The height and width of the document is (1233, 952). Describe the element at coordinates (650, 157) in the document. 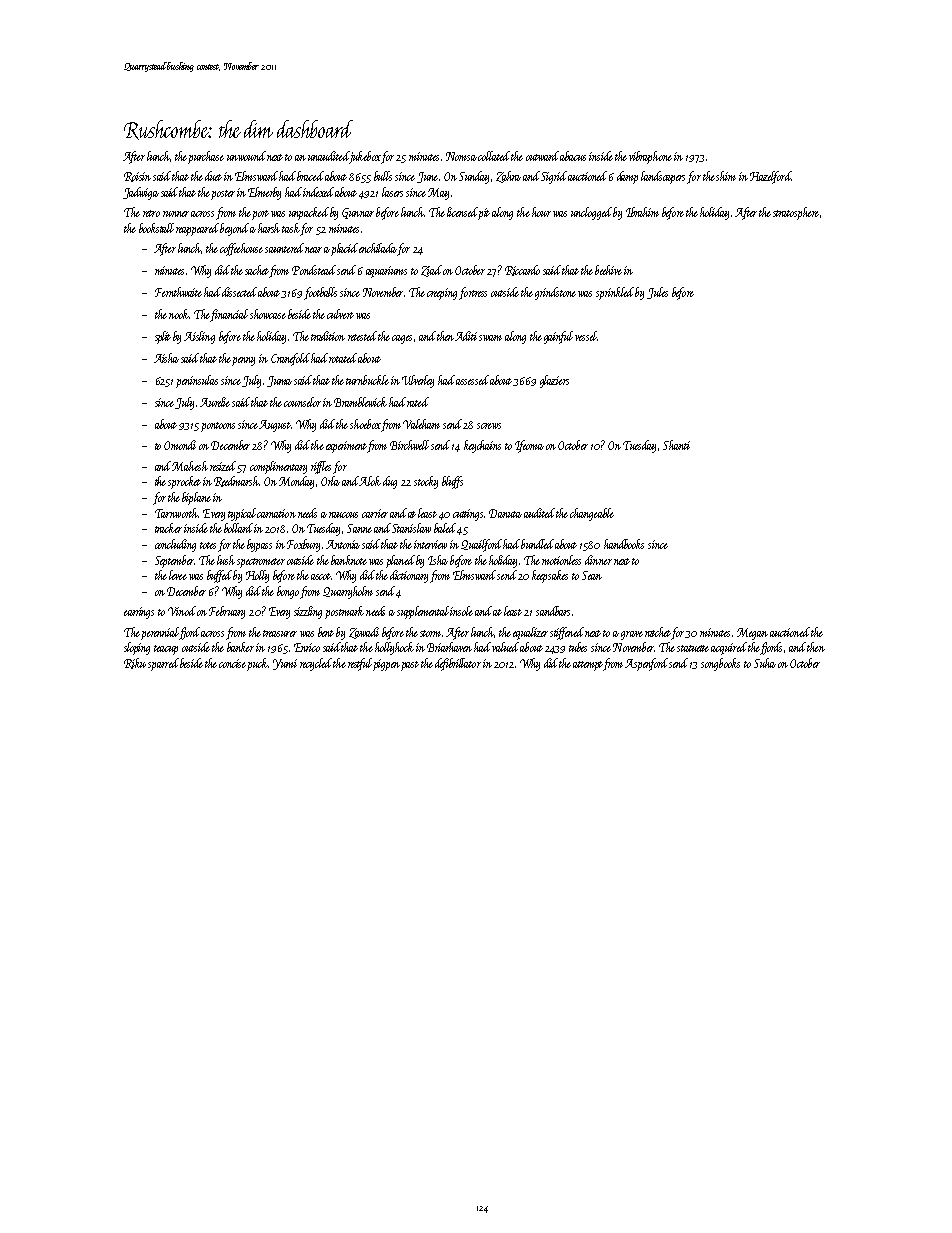

I see `vibraphone` at that location.
